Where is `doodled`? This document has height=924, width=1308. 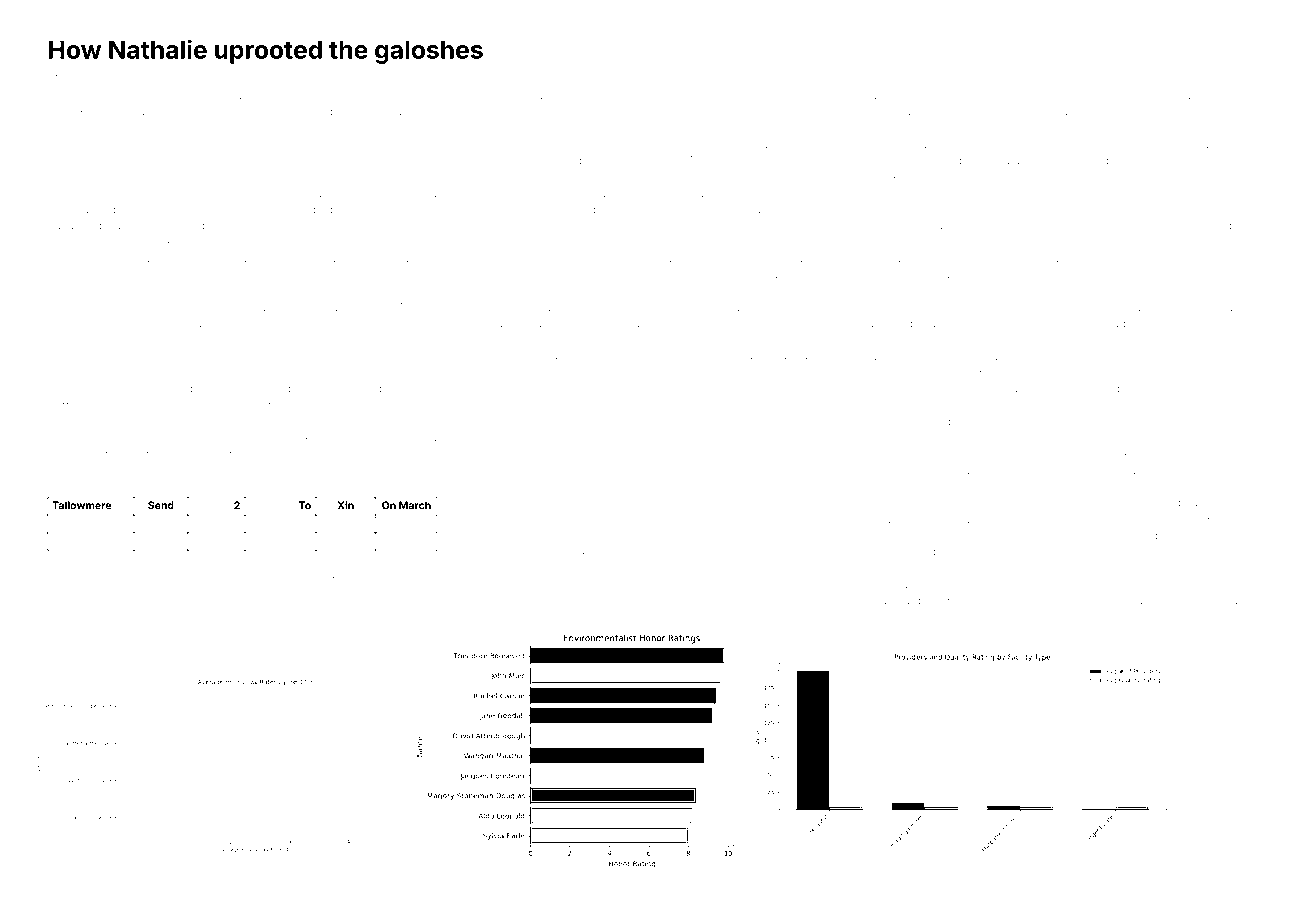
doodled is located at coordinates (1175, 503).
